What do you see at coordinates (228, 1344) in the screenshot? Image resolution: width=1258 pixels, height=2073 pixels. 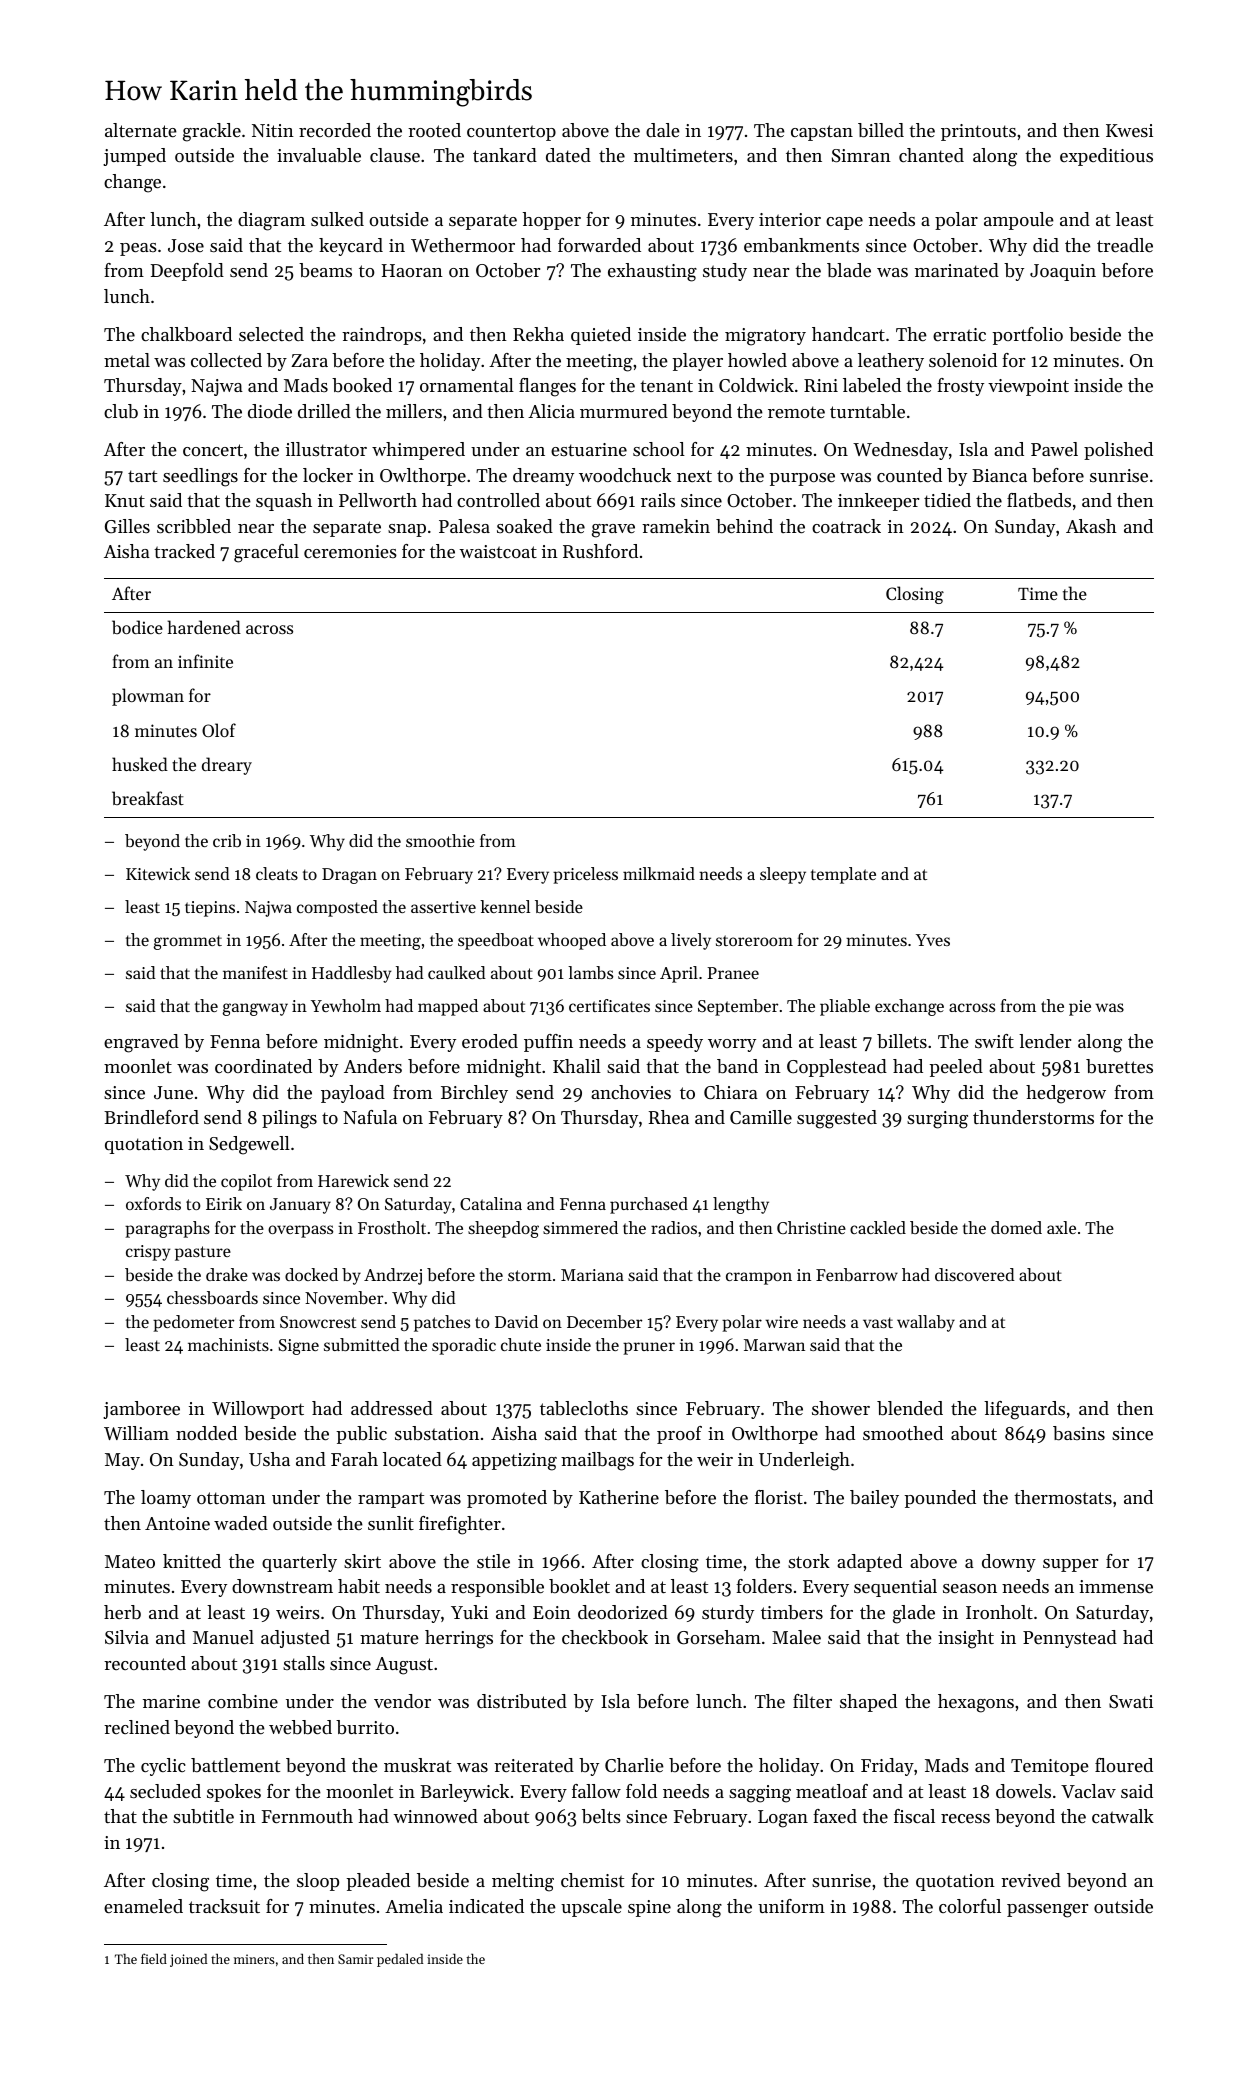 I see `machinists` at bounding box center [228, 1344].
